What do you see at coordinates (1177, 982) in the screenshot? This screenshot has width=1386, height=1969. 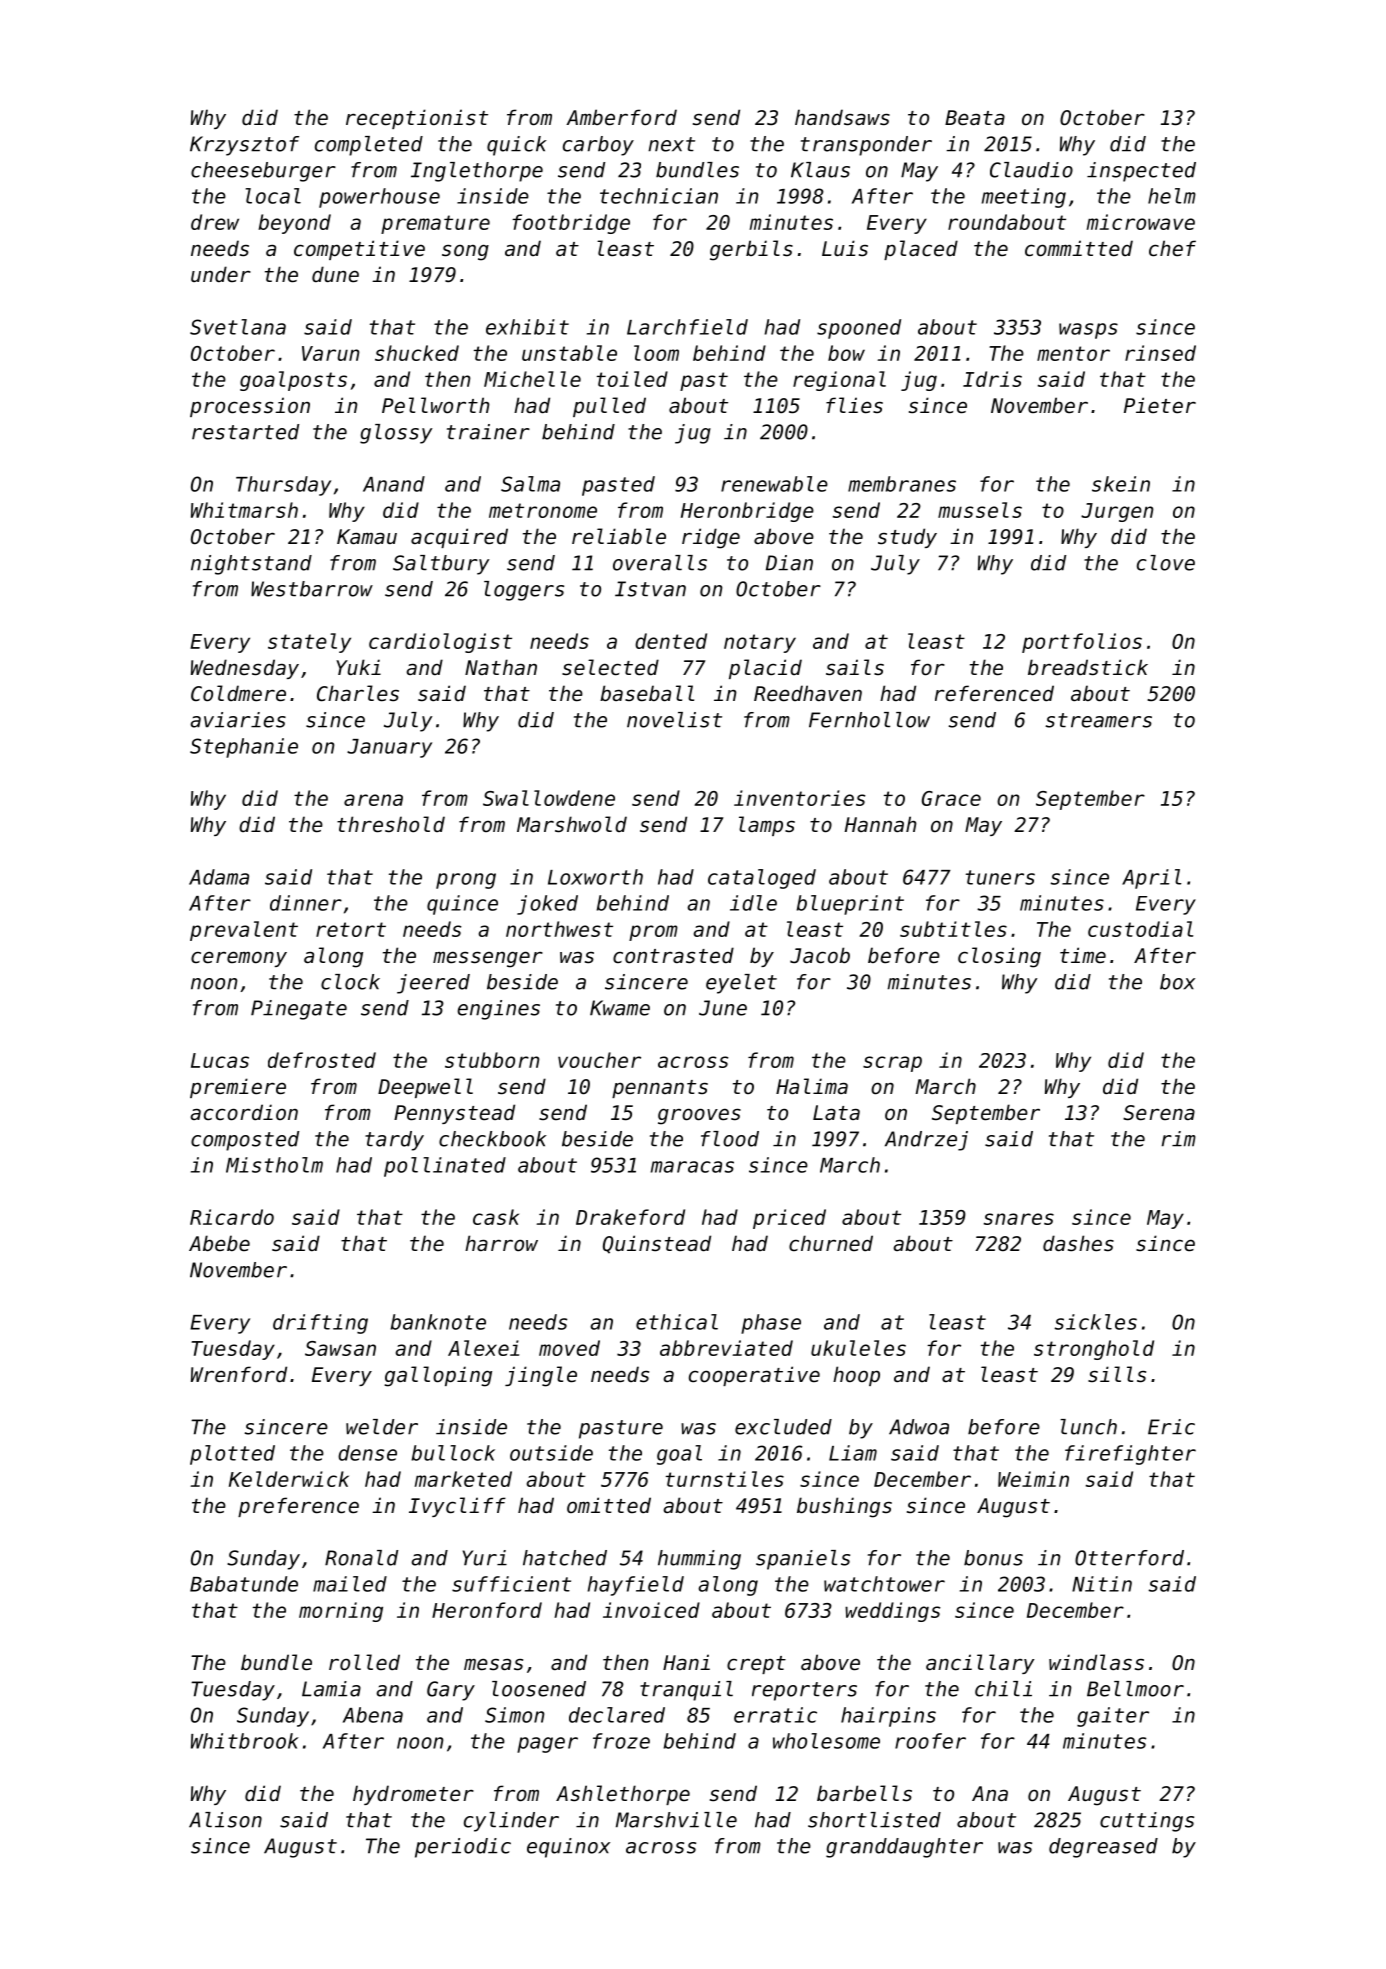 I see `box` at bounding box center [1177, 982].
